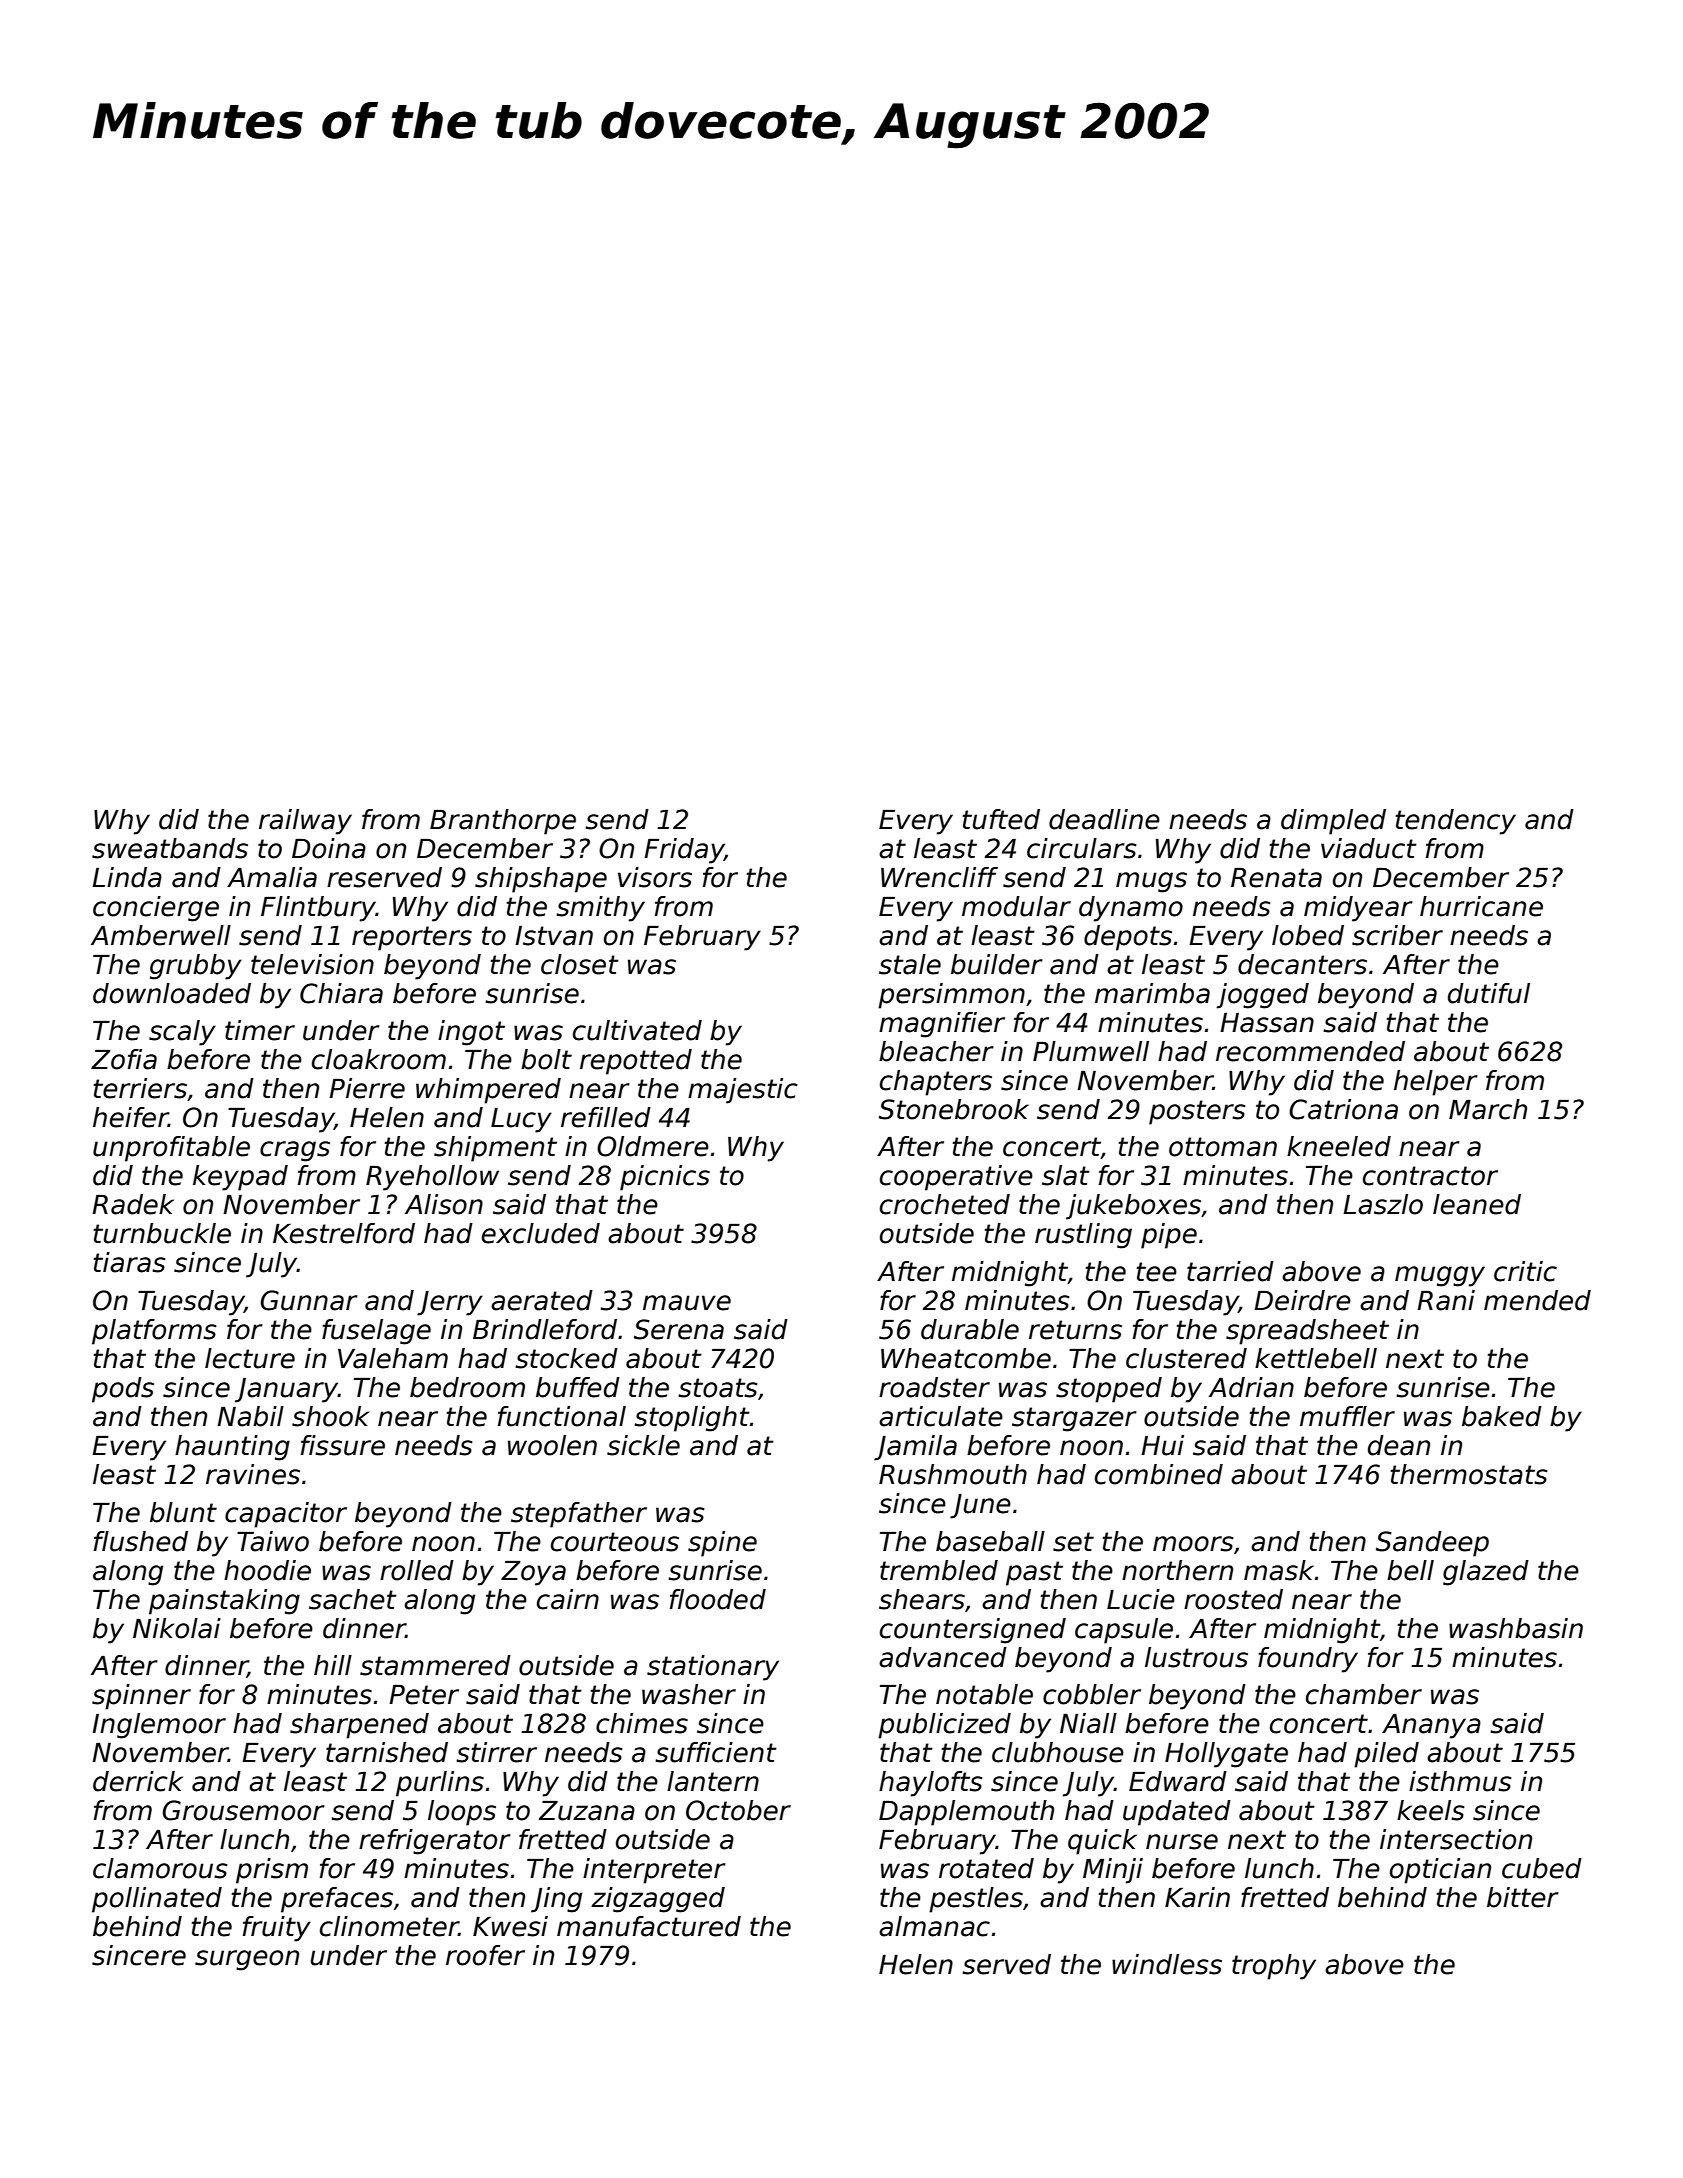 The image size is (1683, 2178). Describe the element at coordinates (170, 848) in the page. I see `sweatbands` at that location.
